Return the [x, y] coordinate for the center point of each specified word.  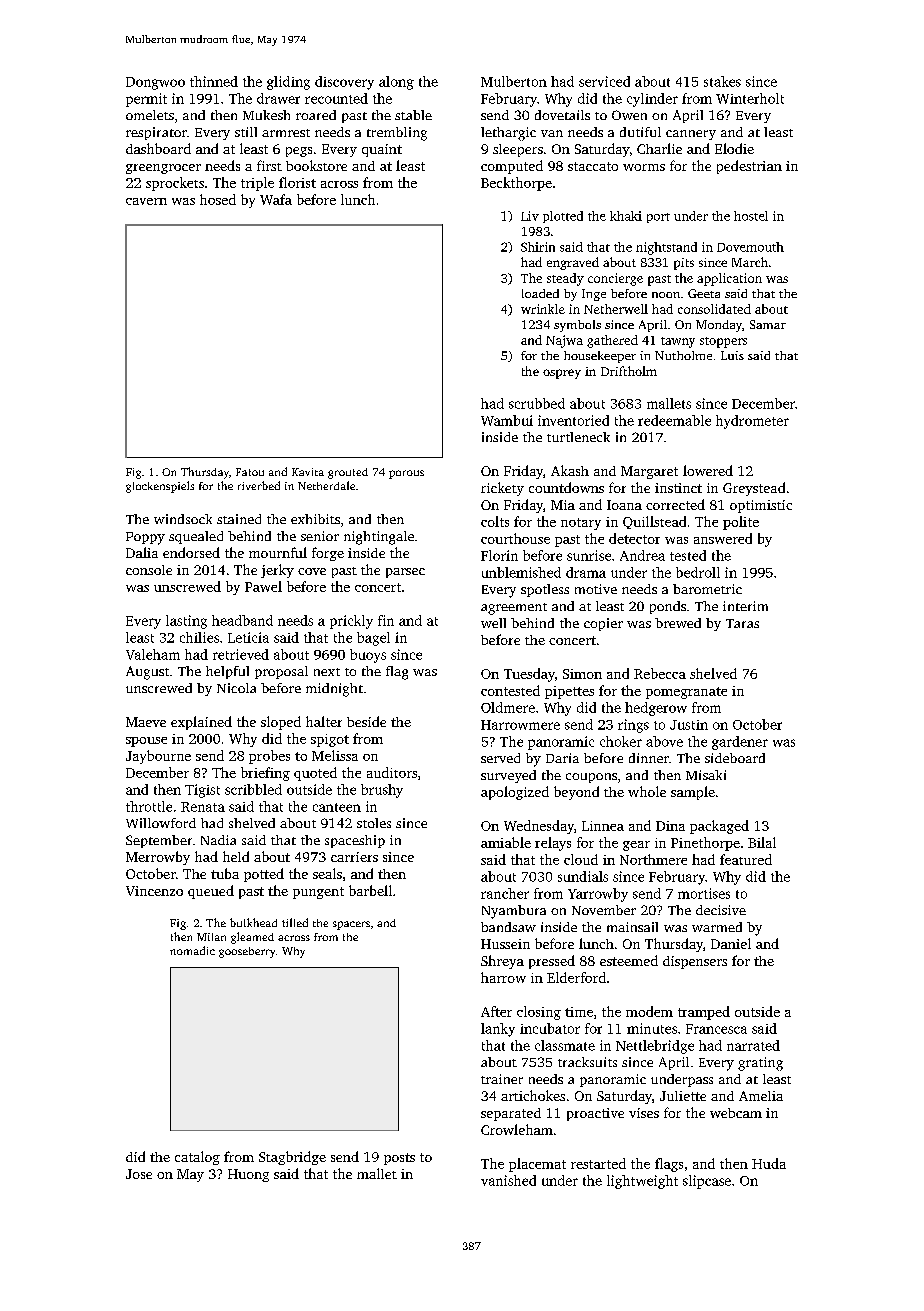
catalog [197, 1158]
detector [634, 538]
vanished [508, 1180]
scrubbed [537, 403]
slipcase [707, 1182]
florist [297, 182]
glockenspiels [160, 487]
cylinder [652, 100]
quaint [382, 150]
